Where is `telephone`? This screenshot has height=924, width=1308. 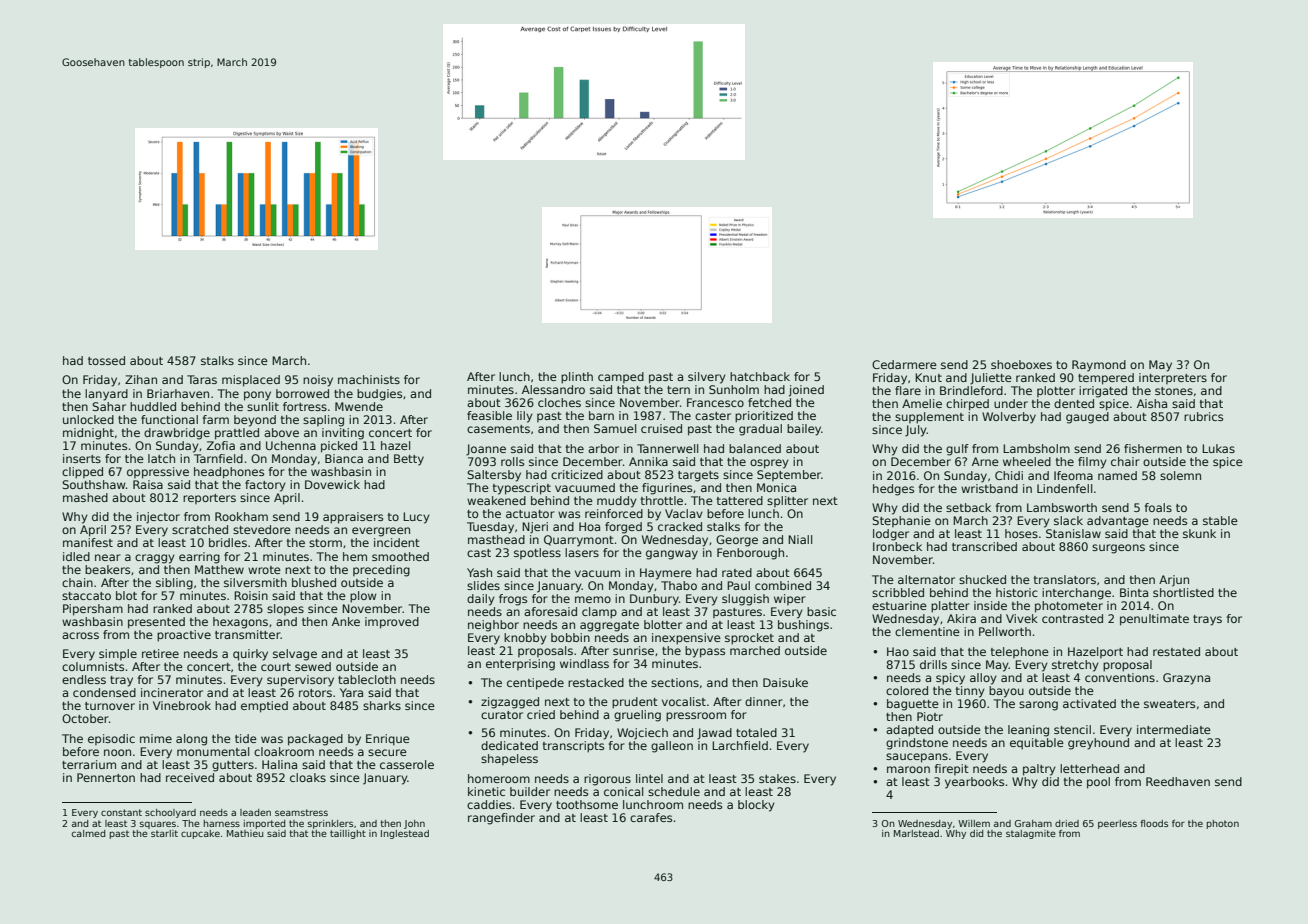
telephone is located at coordinates (1020, 652).
